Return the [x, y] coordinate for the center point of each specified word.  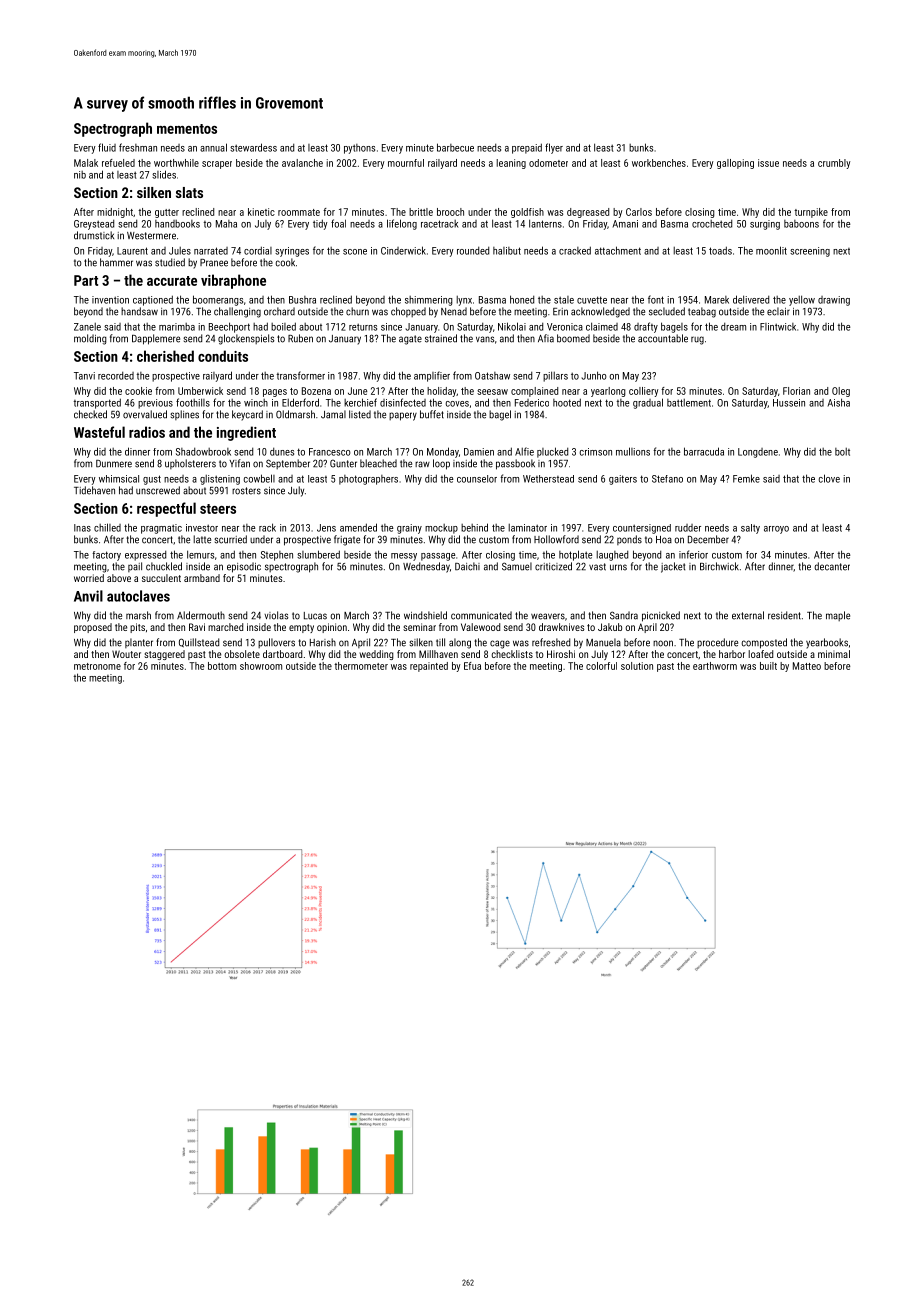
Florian [796, 391]
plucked [552, 452]
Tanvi [84, 376]
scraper [217, 165]
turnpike [811, 213]
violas [276, 615]
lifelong [402, 224]
